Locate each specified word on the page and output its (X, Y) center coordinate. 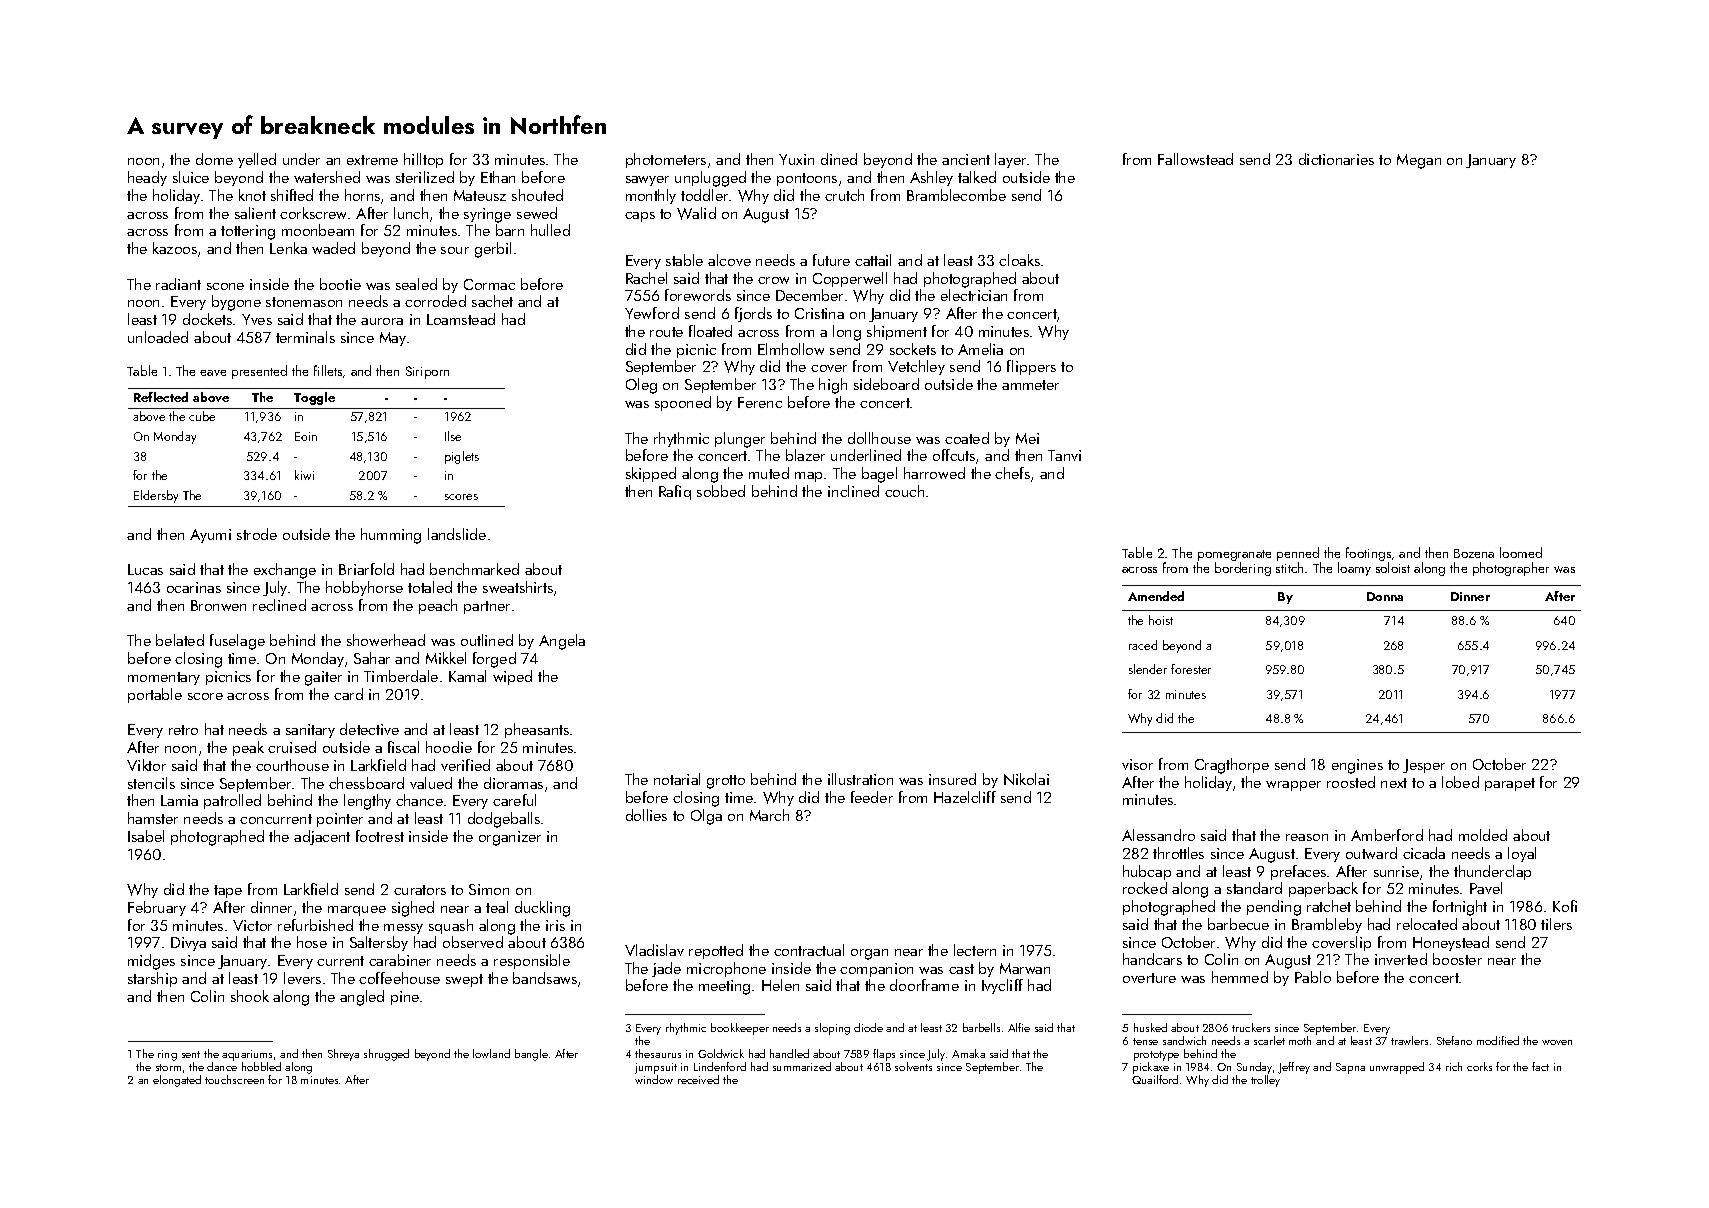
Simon (489, 889)
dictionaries (1336, 159)
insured (952, 779)
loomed (1521, 552)
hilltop (423, 160)
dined (839, 159)
